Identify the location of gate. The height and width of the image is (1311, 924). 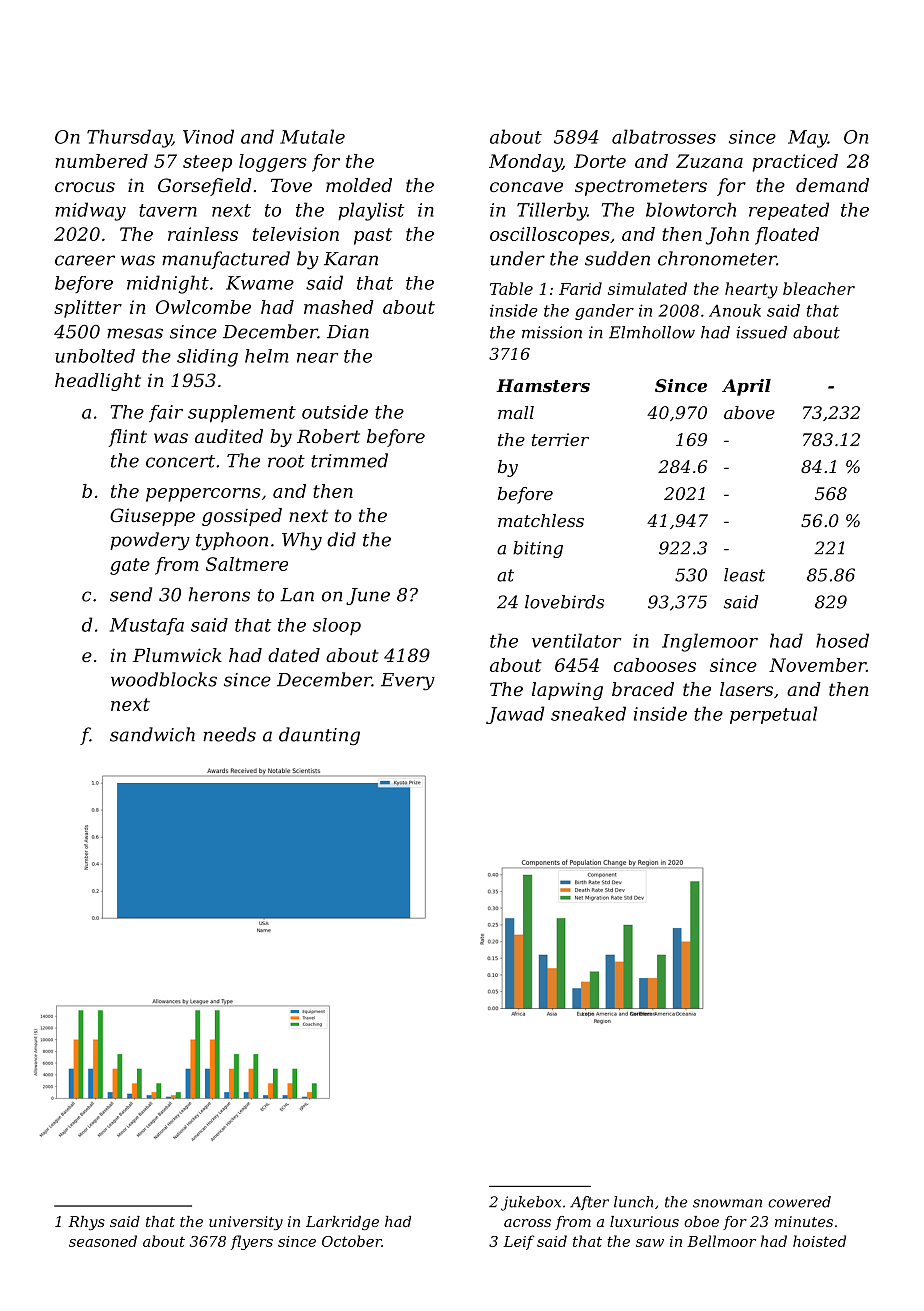
(130, 566).
